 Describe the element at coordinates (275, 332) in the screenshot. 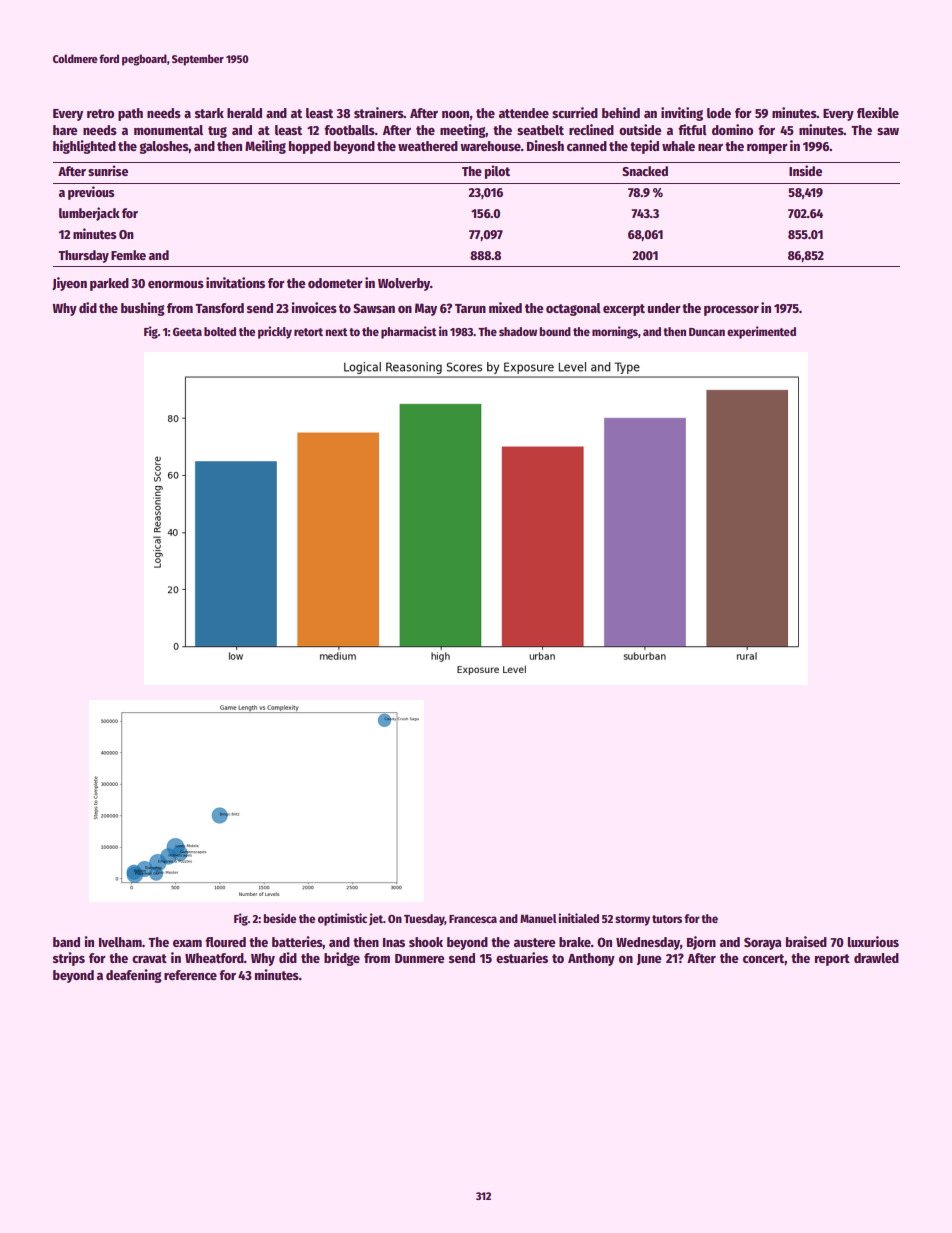

I see `prickly` at that location.
